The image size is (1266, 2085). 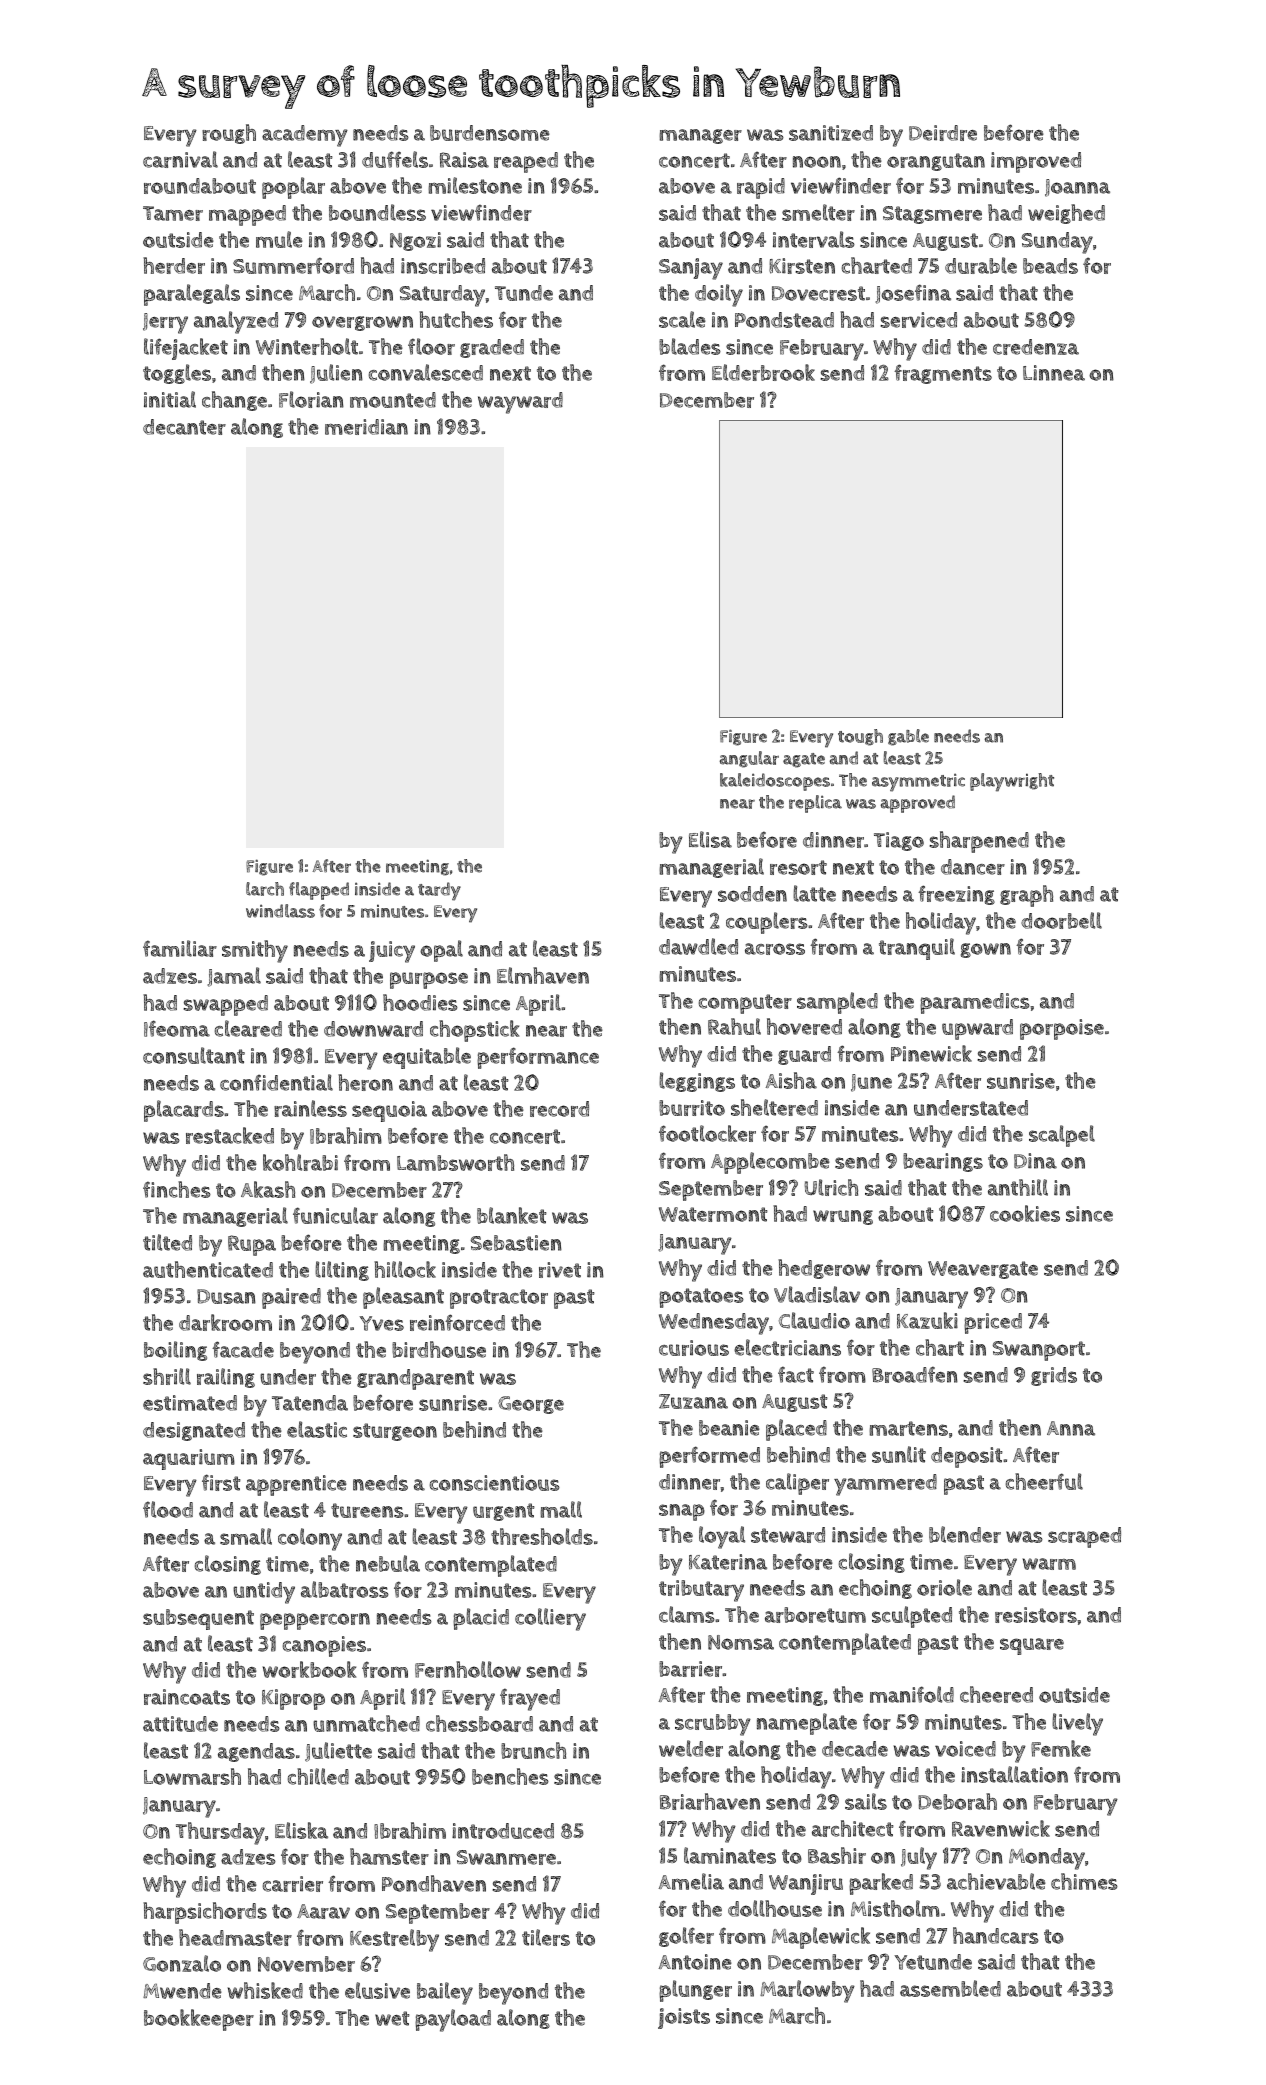 What do you see at coordinates (713, 1214) in the screenshot?
I see `Watermont` at bounding box center [713, 1214].
